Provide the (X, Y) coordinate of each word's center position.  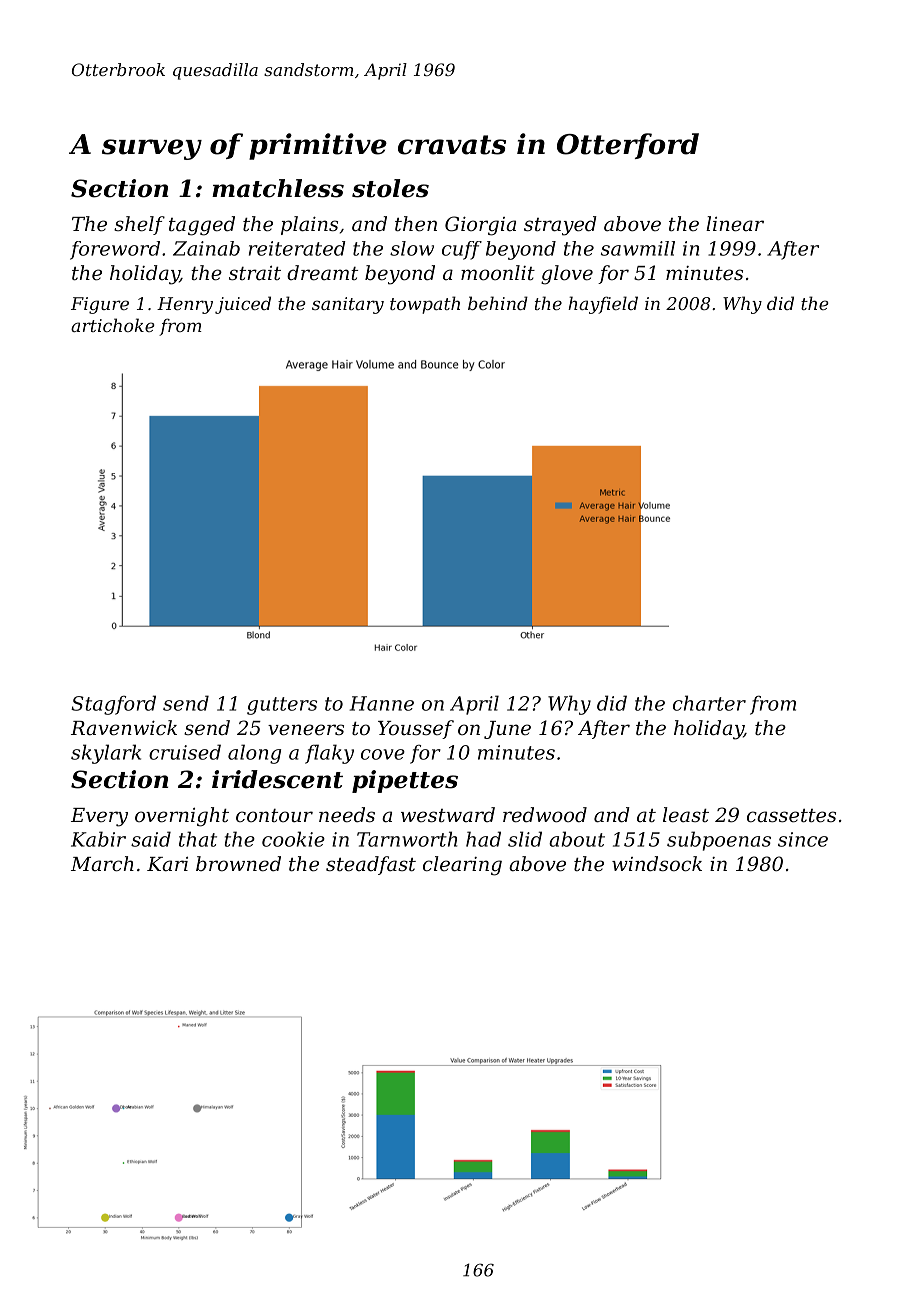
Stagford (113, 705)
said (151, 839)
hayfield (603, 305)
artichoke (113, 325)
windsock (657, 864)
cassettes (791, 816)
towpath (425, 305)
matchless (278, 188)
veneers (306, 730)
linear (735, 224)
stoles (390, 188)
